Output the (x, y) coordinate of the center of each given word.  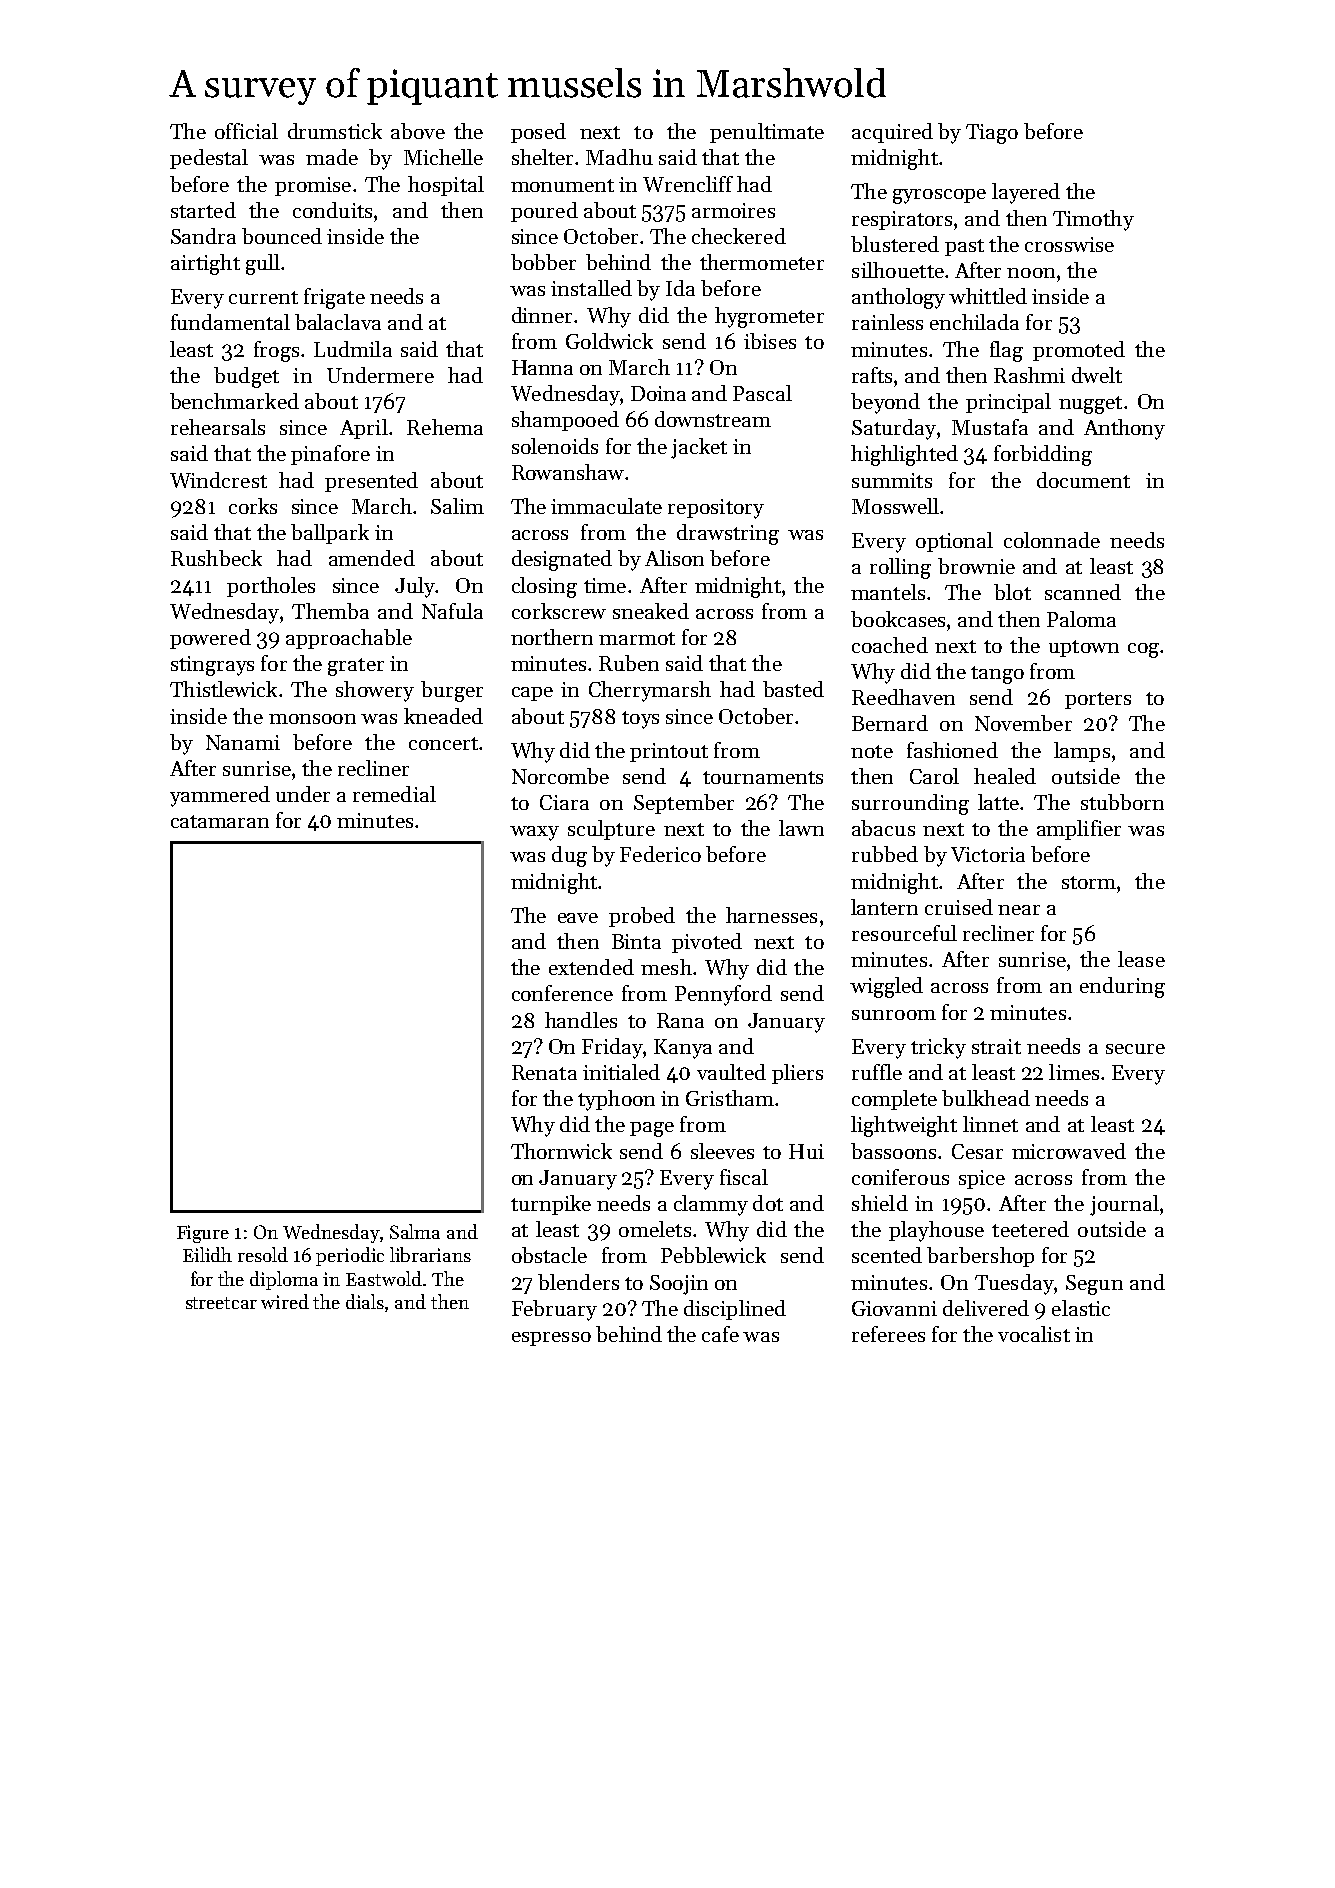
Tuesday (1014, 1284)
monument (562, 185)
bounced (282, 236)
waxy (534, 833)
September (684, 804)
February (554, 1310)
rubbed (885, 854)
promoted (1079, 351)
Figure (203, 1234)
